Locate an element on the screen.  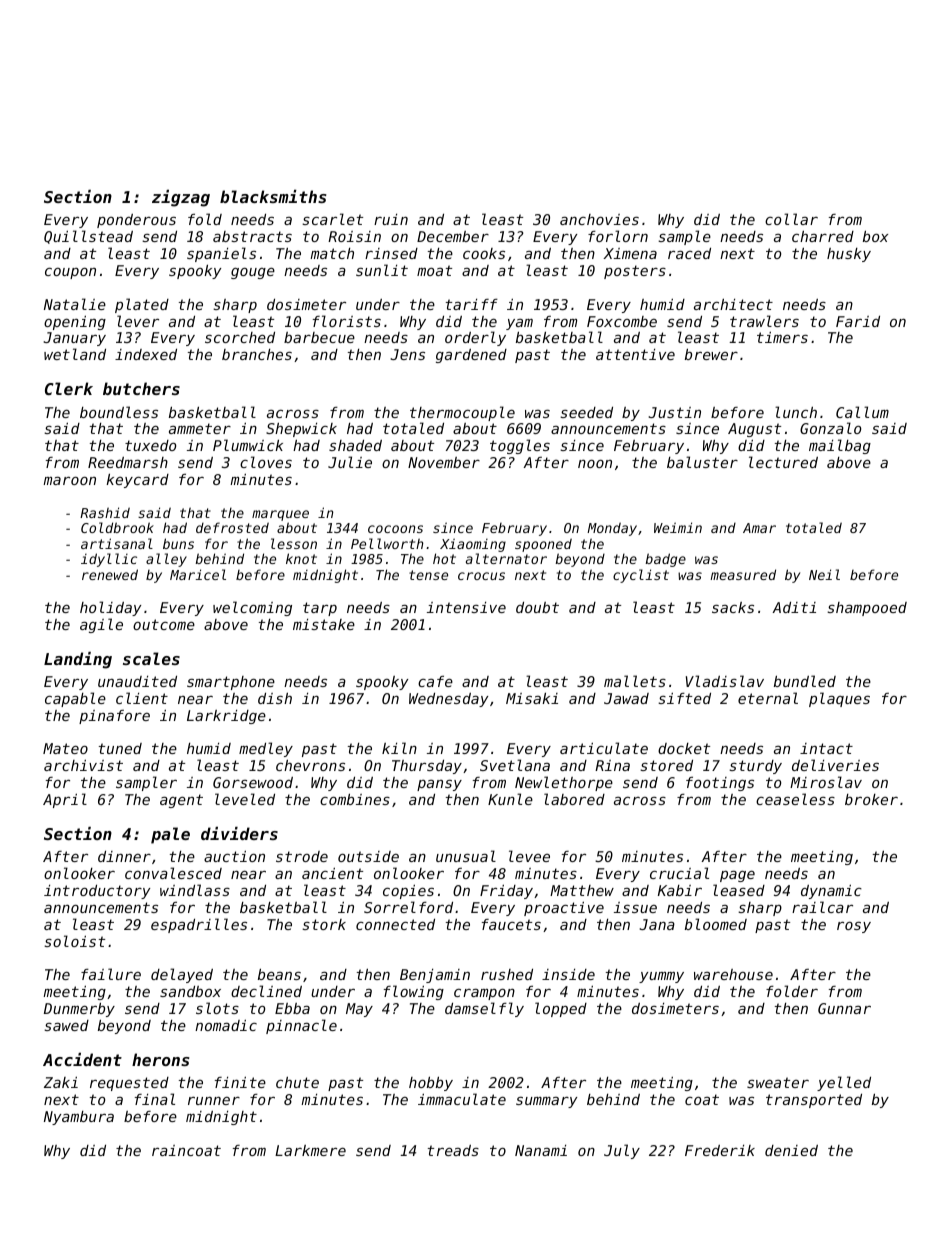
wetland is located at coordinates (75, 354).
